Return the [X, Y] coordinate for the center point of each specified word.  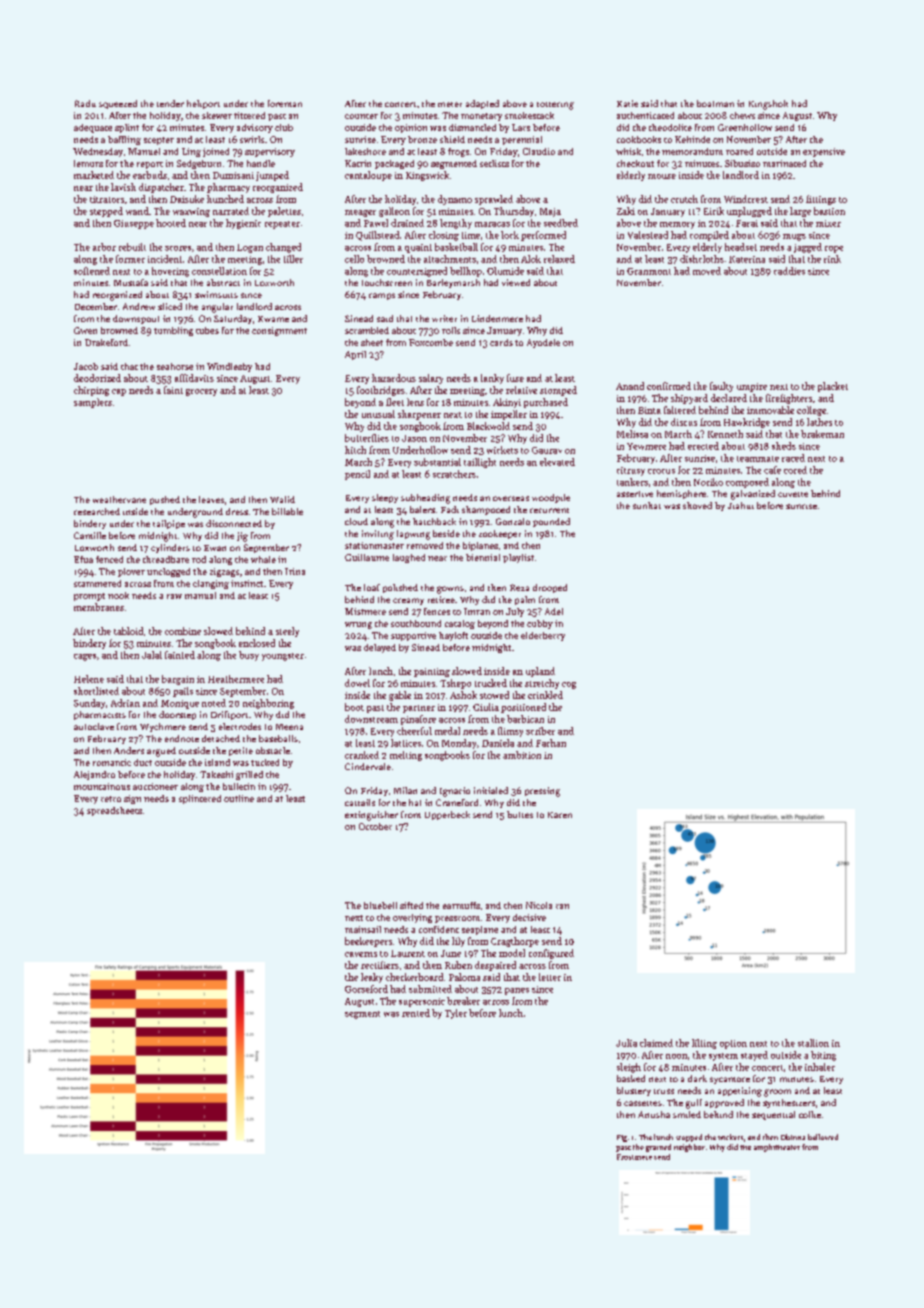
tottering [555, 106]
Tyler [456, 1014]
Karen [560, 815]
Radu [85, 103]
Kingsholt [768, 105]
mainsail [363, 929]
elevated [557, 462]
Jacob [86, 366]
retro [111, 799]
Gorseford [366, 989]
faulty [721, 387]
